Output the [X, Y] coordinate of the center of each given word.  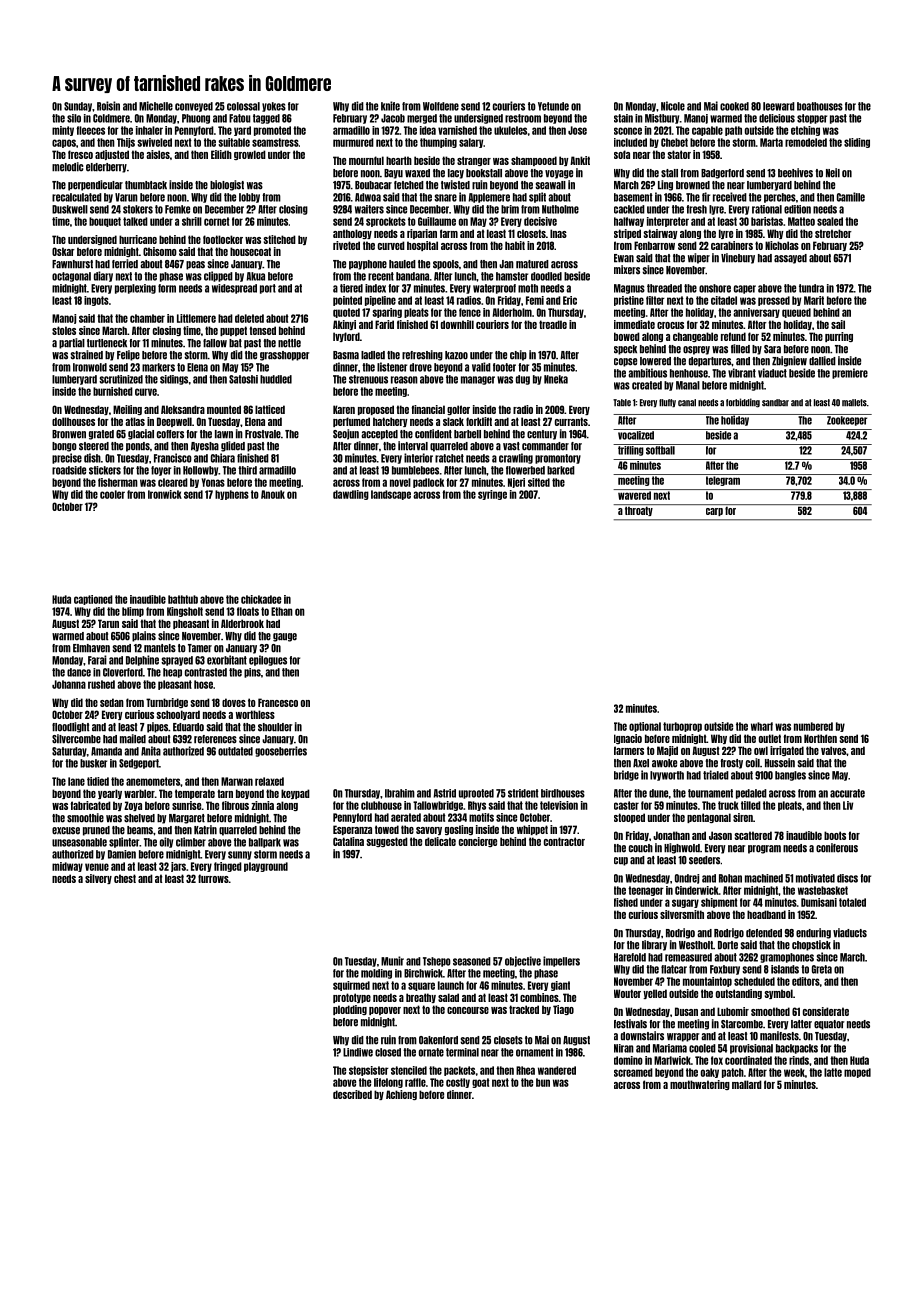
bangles [790, 776]
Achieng [401, 1095]
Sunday [78, 107]
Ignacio [628, 739]
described [352, 1094]
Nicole [673, 106]
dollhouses [73, 421]
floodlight [71, 727]
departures [710, 362]
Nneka [556, 379]
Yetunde [553, 106]
